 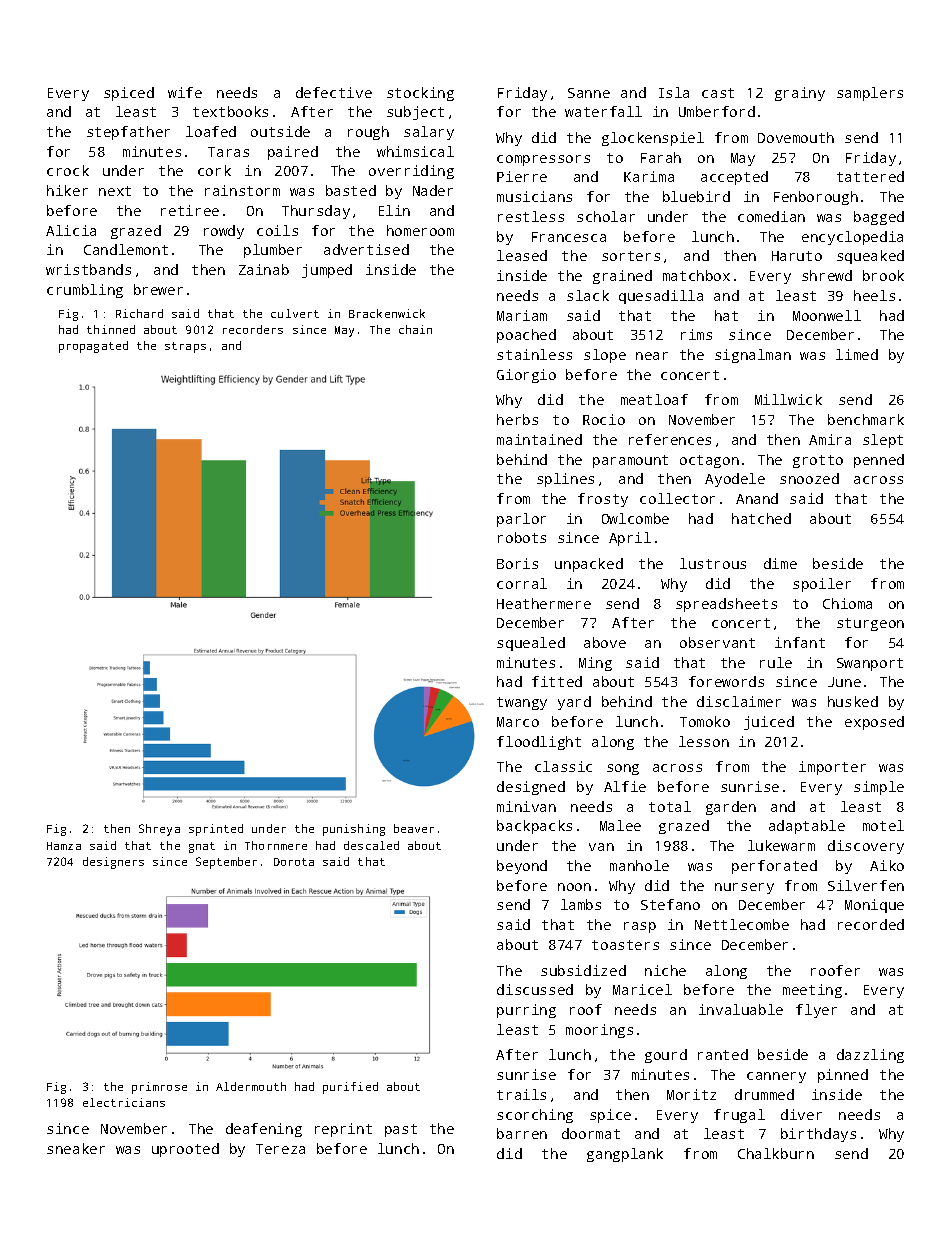 What do you see at coordinates (351, 190) in the image?
I see `basted` at bounding box center [351, 190].
